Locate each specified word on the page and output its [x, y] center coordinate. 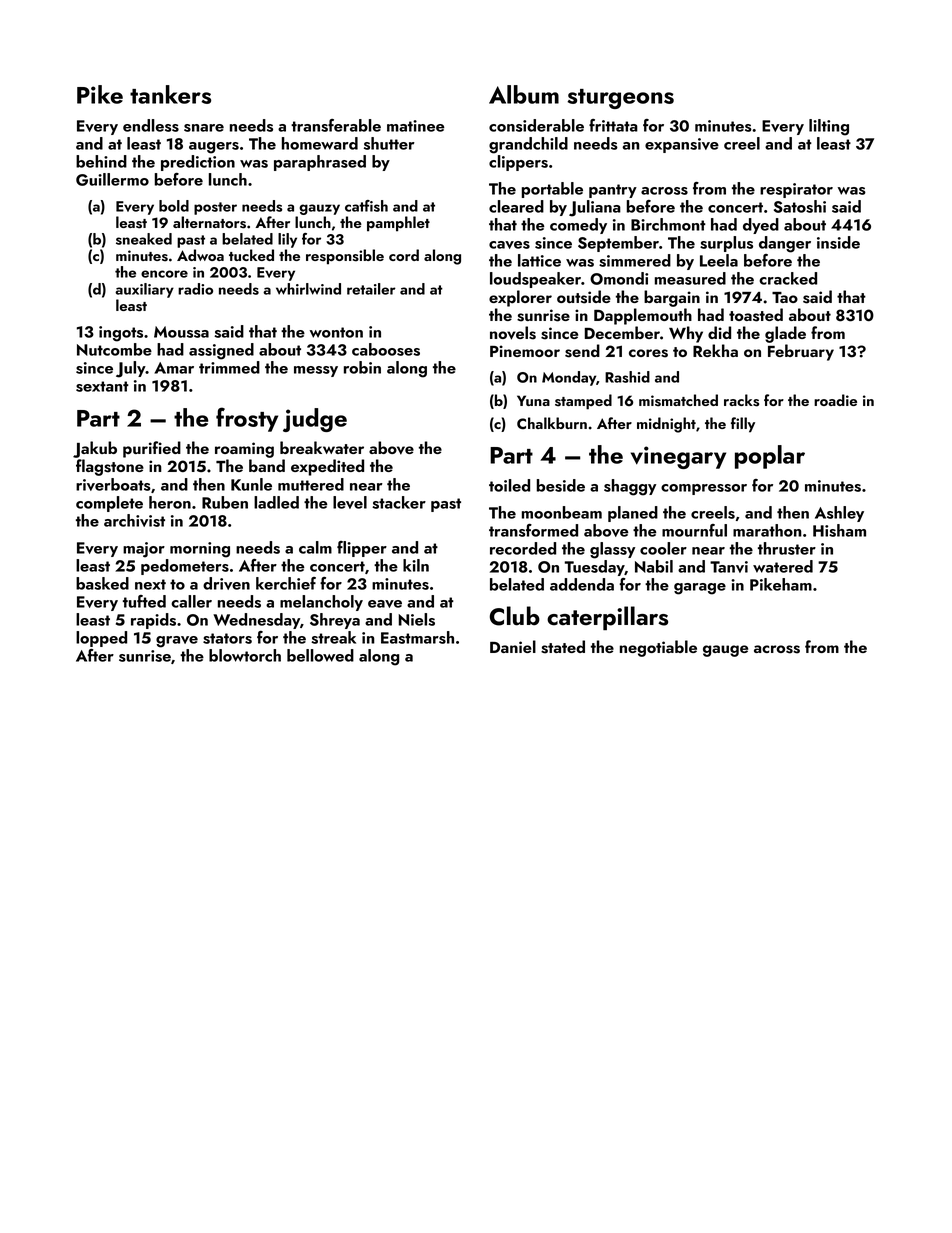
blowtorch [245, 655]
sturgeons [620, 99]
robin [362, 367]
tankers [170, 94]
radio [195, 289]
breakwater [322, 447]
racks [741, 400]
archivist [134, 520]
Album [524, 94]
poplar [770, 457]
